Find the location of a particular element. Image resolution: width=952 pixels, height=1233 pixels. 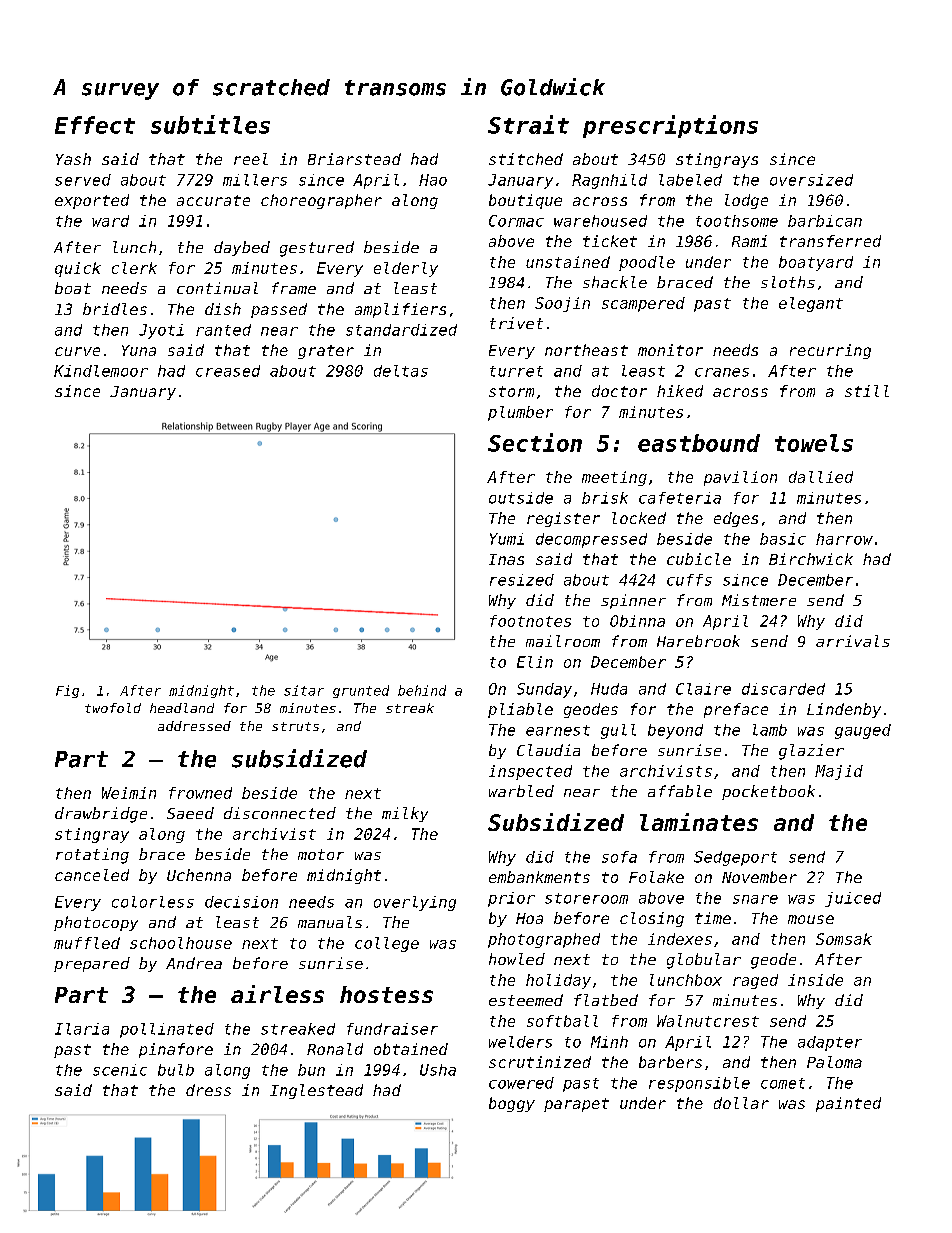

beyond is located at coordinates (675, 731).
